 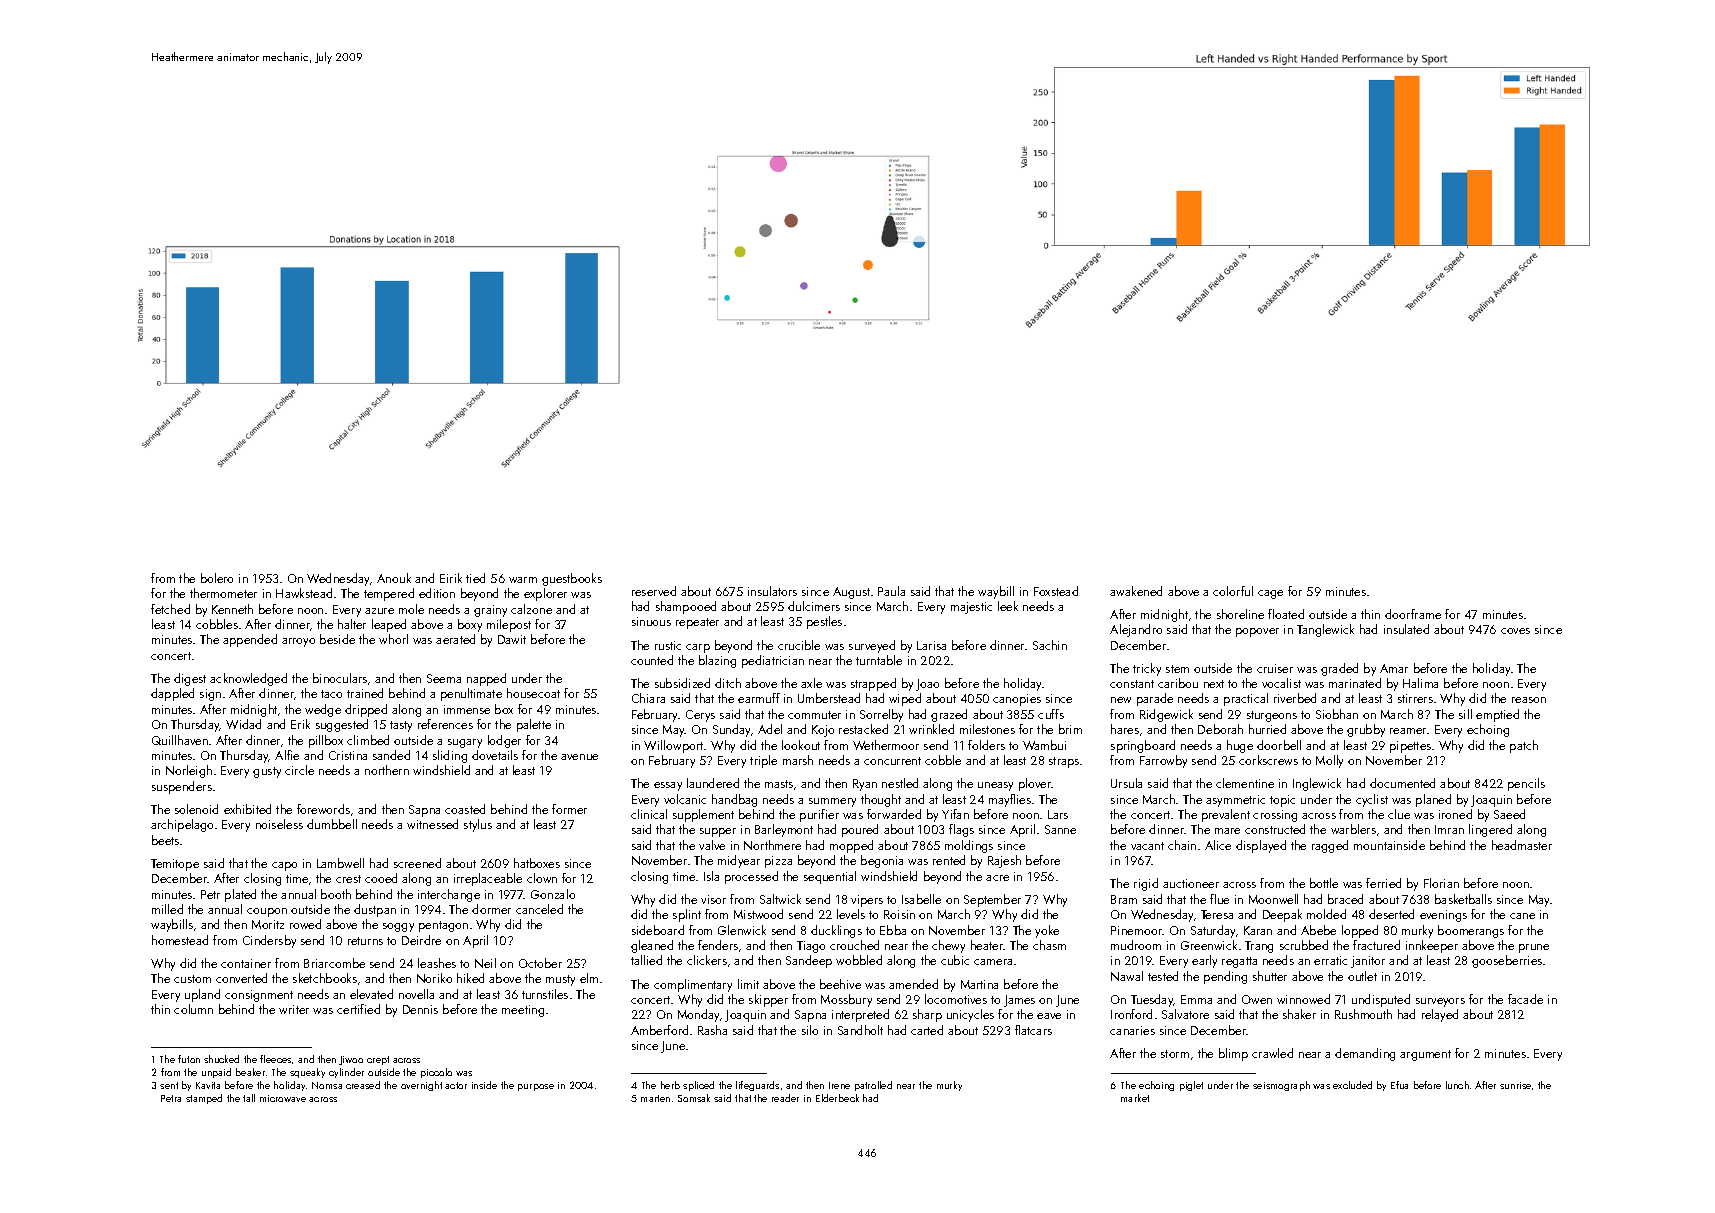 I want to click on digest, so click(x=190, y=679).
